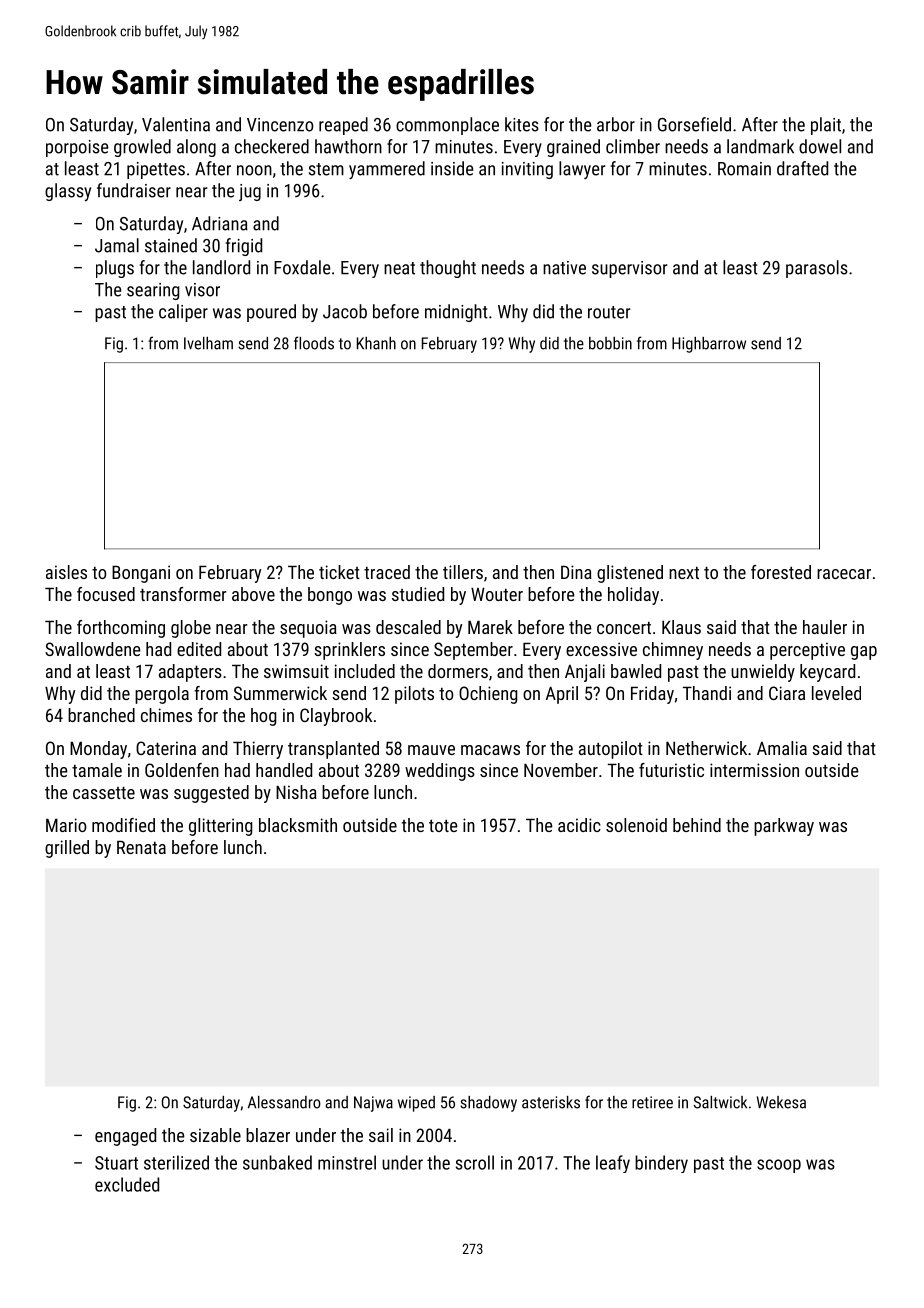 The height and width of the screenshot is (1308, 924). I want to click on racecar, so click(844, 574).
